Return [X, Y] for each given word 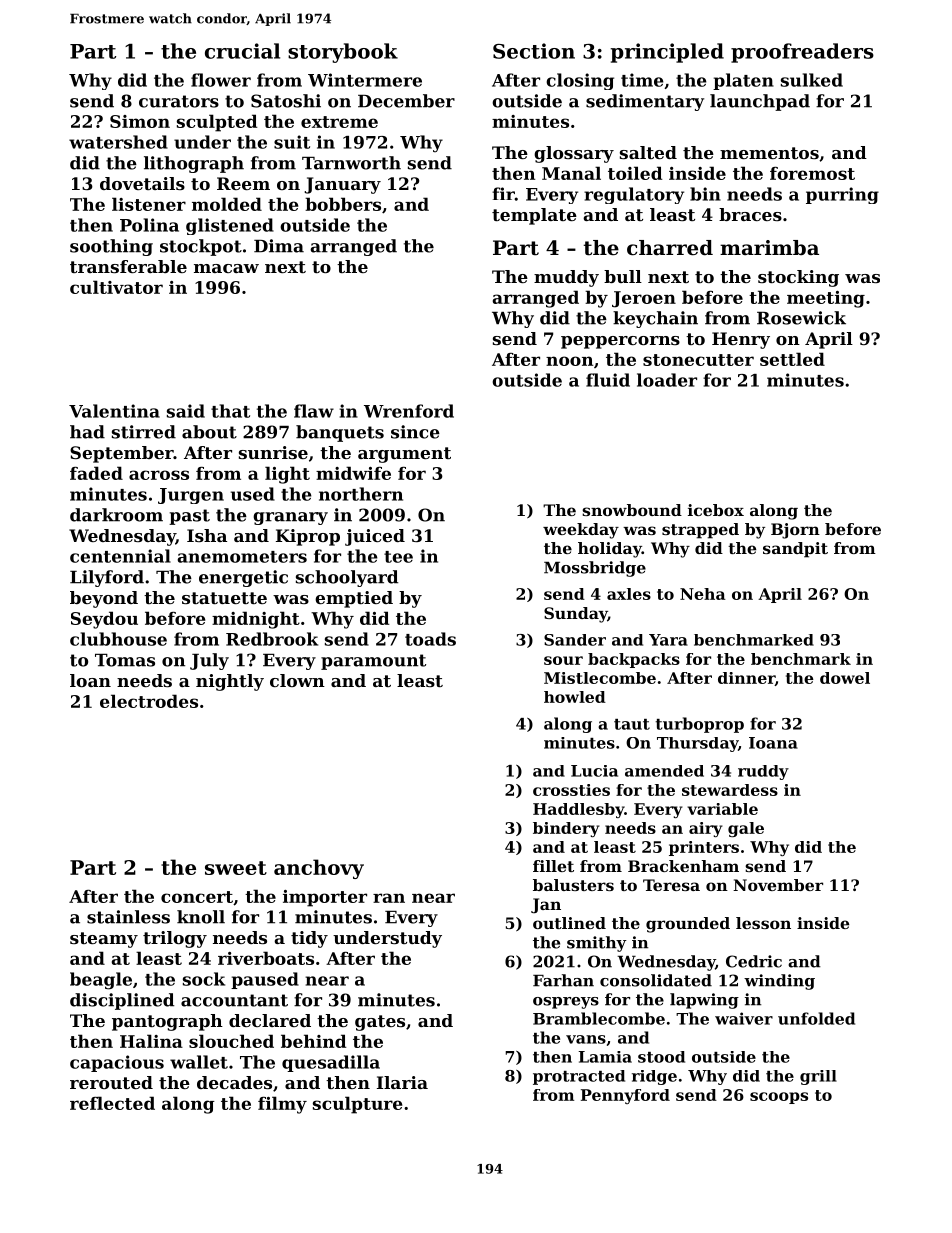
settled [792, 359]
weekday [581, 531]
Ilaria [402, 1082]
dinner [746, 679]
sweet [236, 868]
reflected [112, 1103]
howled [575, 697]
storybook [343, 53]
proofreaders [802, 53]
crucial [242, 51]
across [159, 475]
